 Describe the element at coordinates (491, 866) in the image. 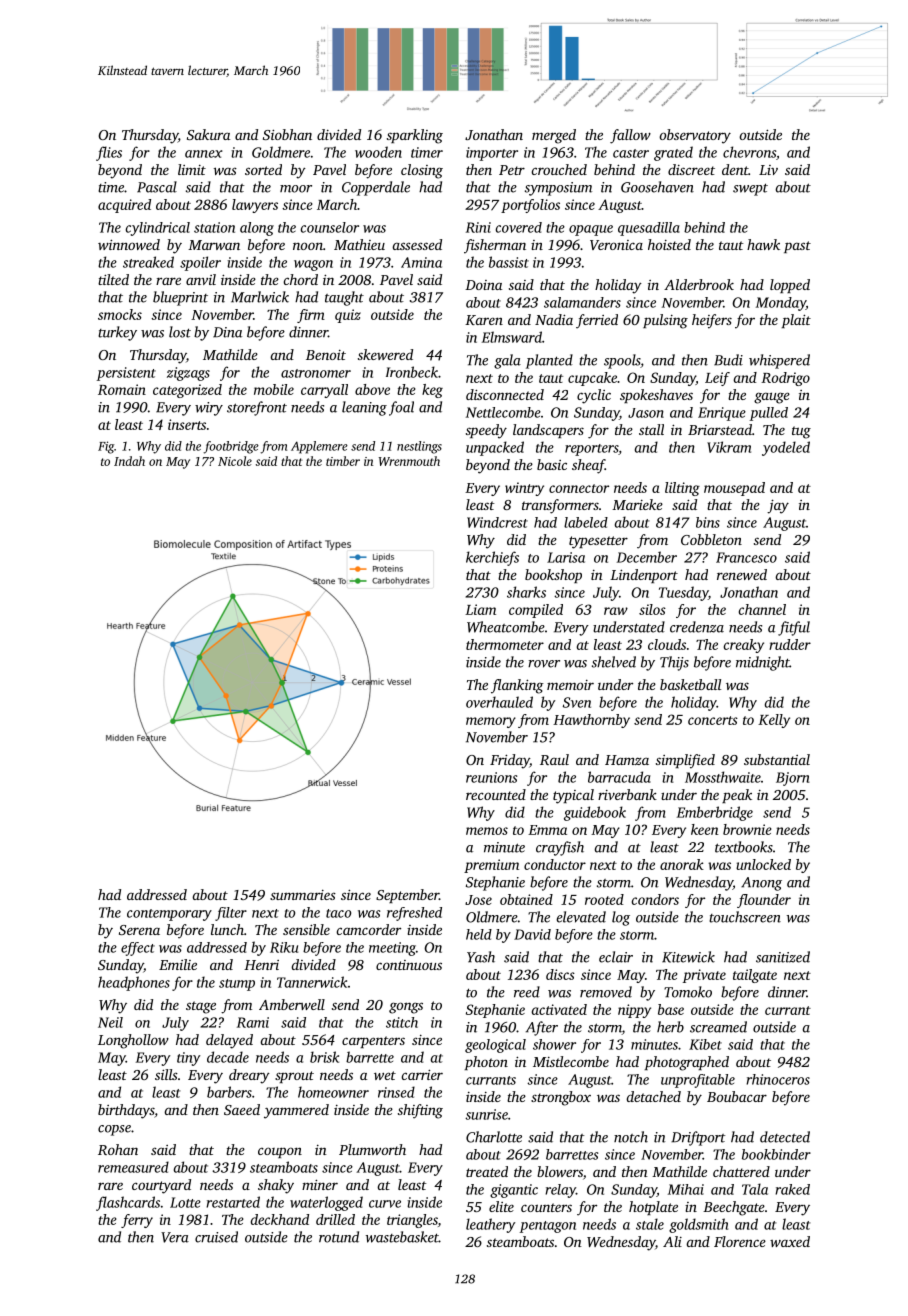

I see `premium` at that location.
